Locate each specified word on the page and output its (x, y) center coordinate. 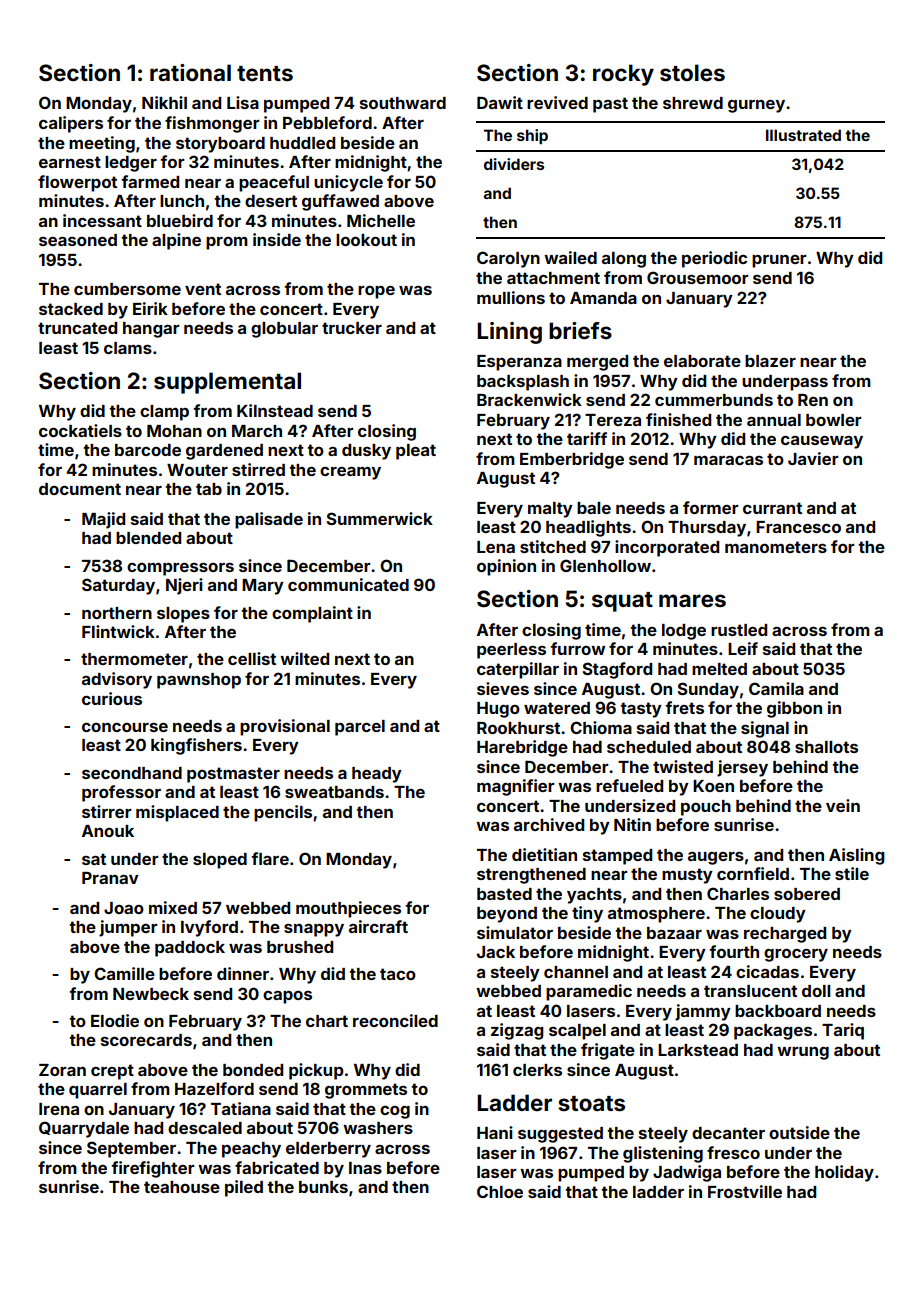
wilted (304, 658)
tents (265, 73)
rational (190, 72)
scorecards (146, 1040)
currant (772, 508)
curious (112, 698)
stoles (692, 73)
